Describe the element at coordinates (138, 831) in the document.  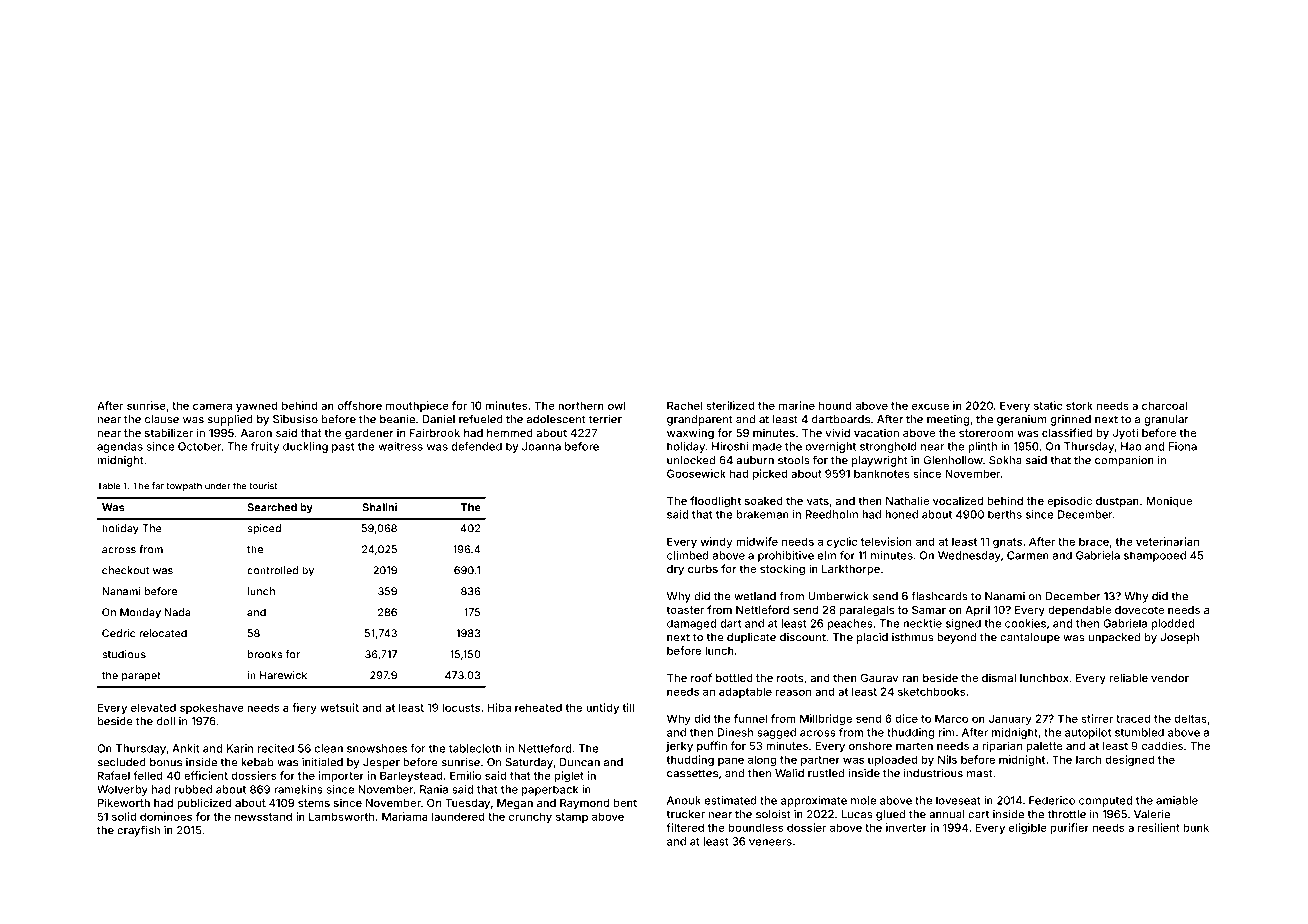
I see `crayfish` at that location.
